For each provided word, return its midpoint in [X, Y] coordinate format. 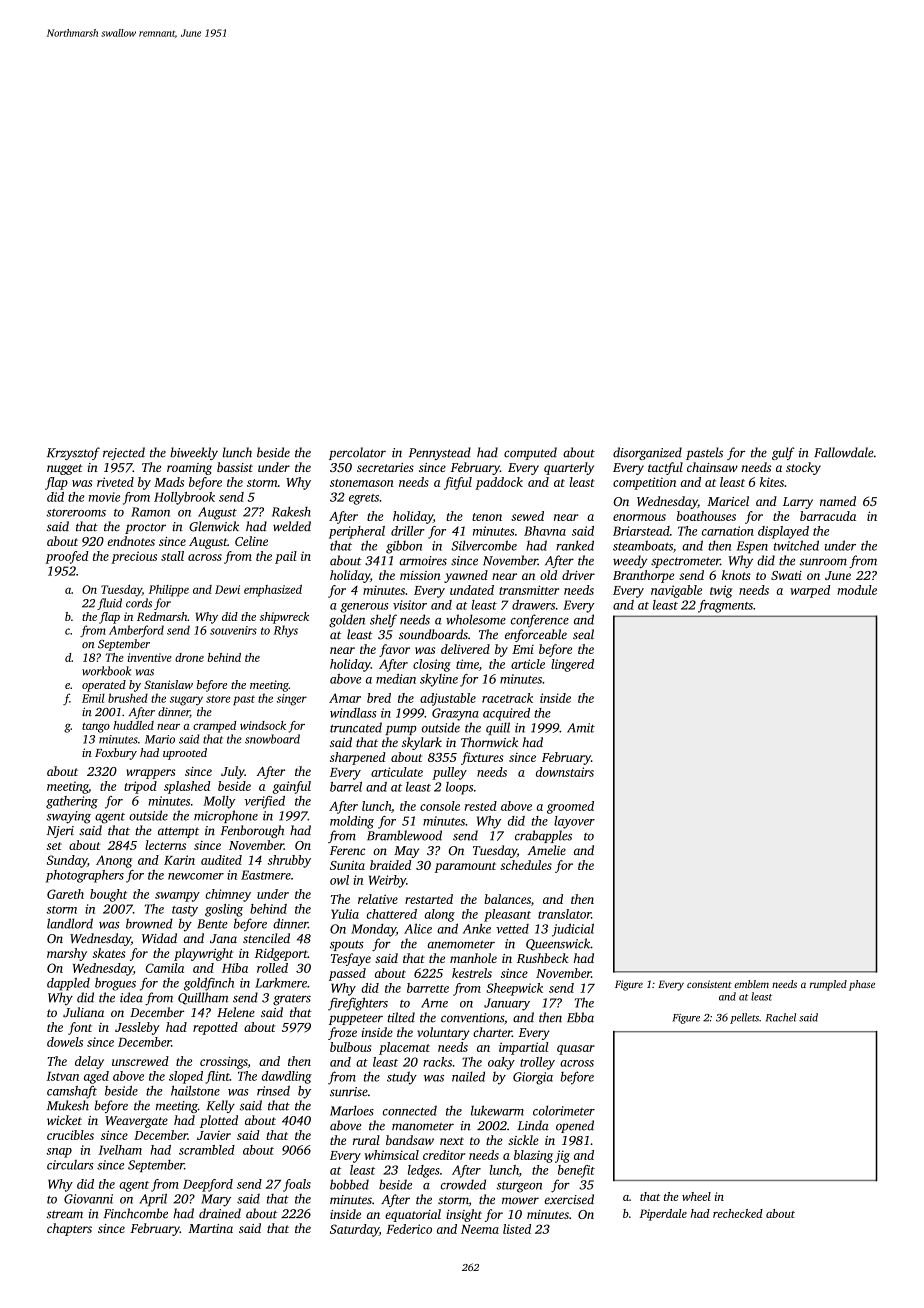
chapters [69, 1229]
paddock [499, 483]
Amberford [136, 631]
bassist [235, 467]
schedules [526, 865]
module [857, 590]
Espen [752, 547]
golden [347, 621]
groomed [570, 807]
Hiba [235, 968]
